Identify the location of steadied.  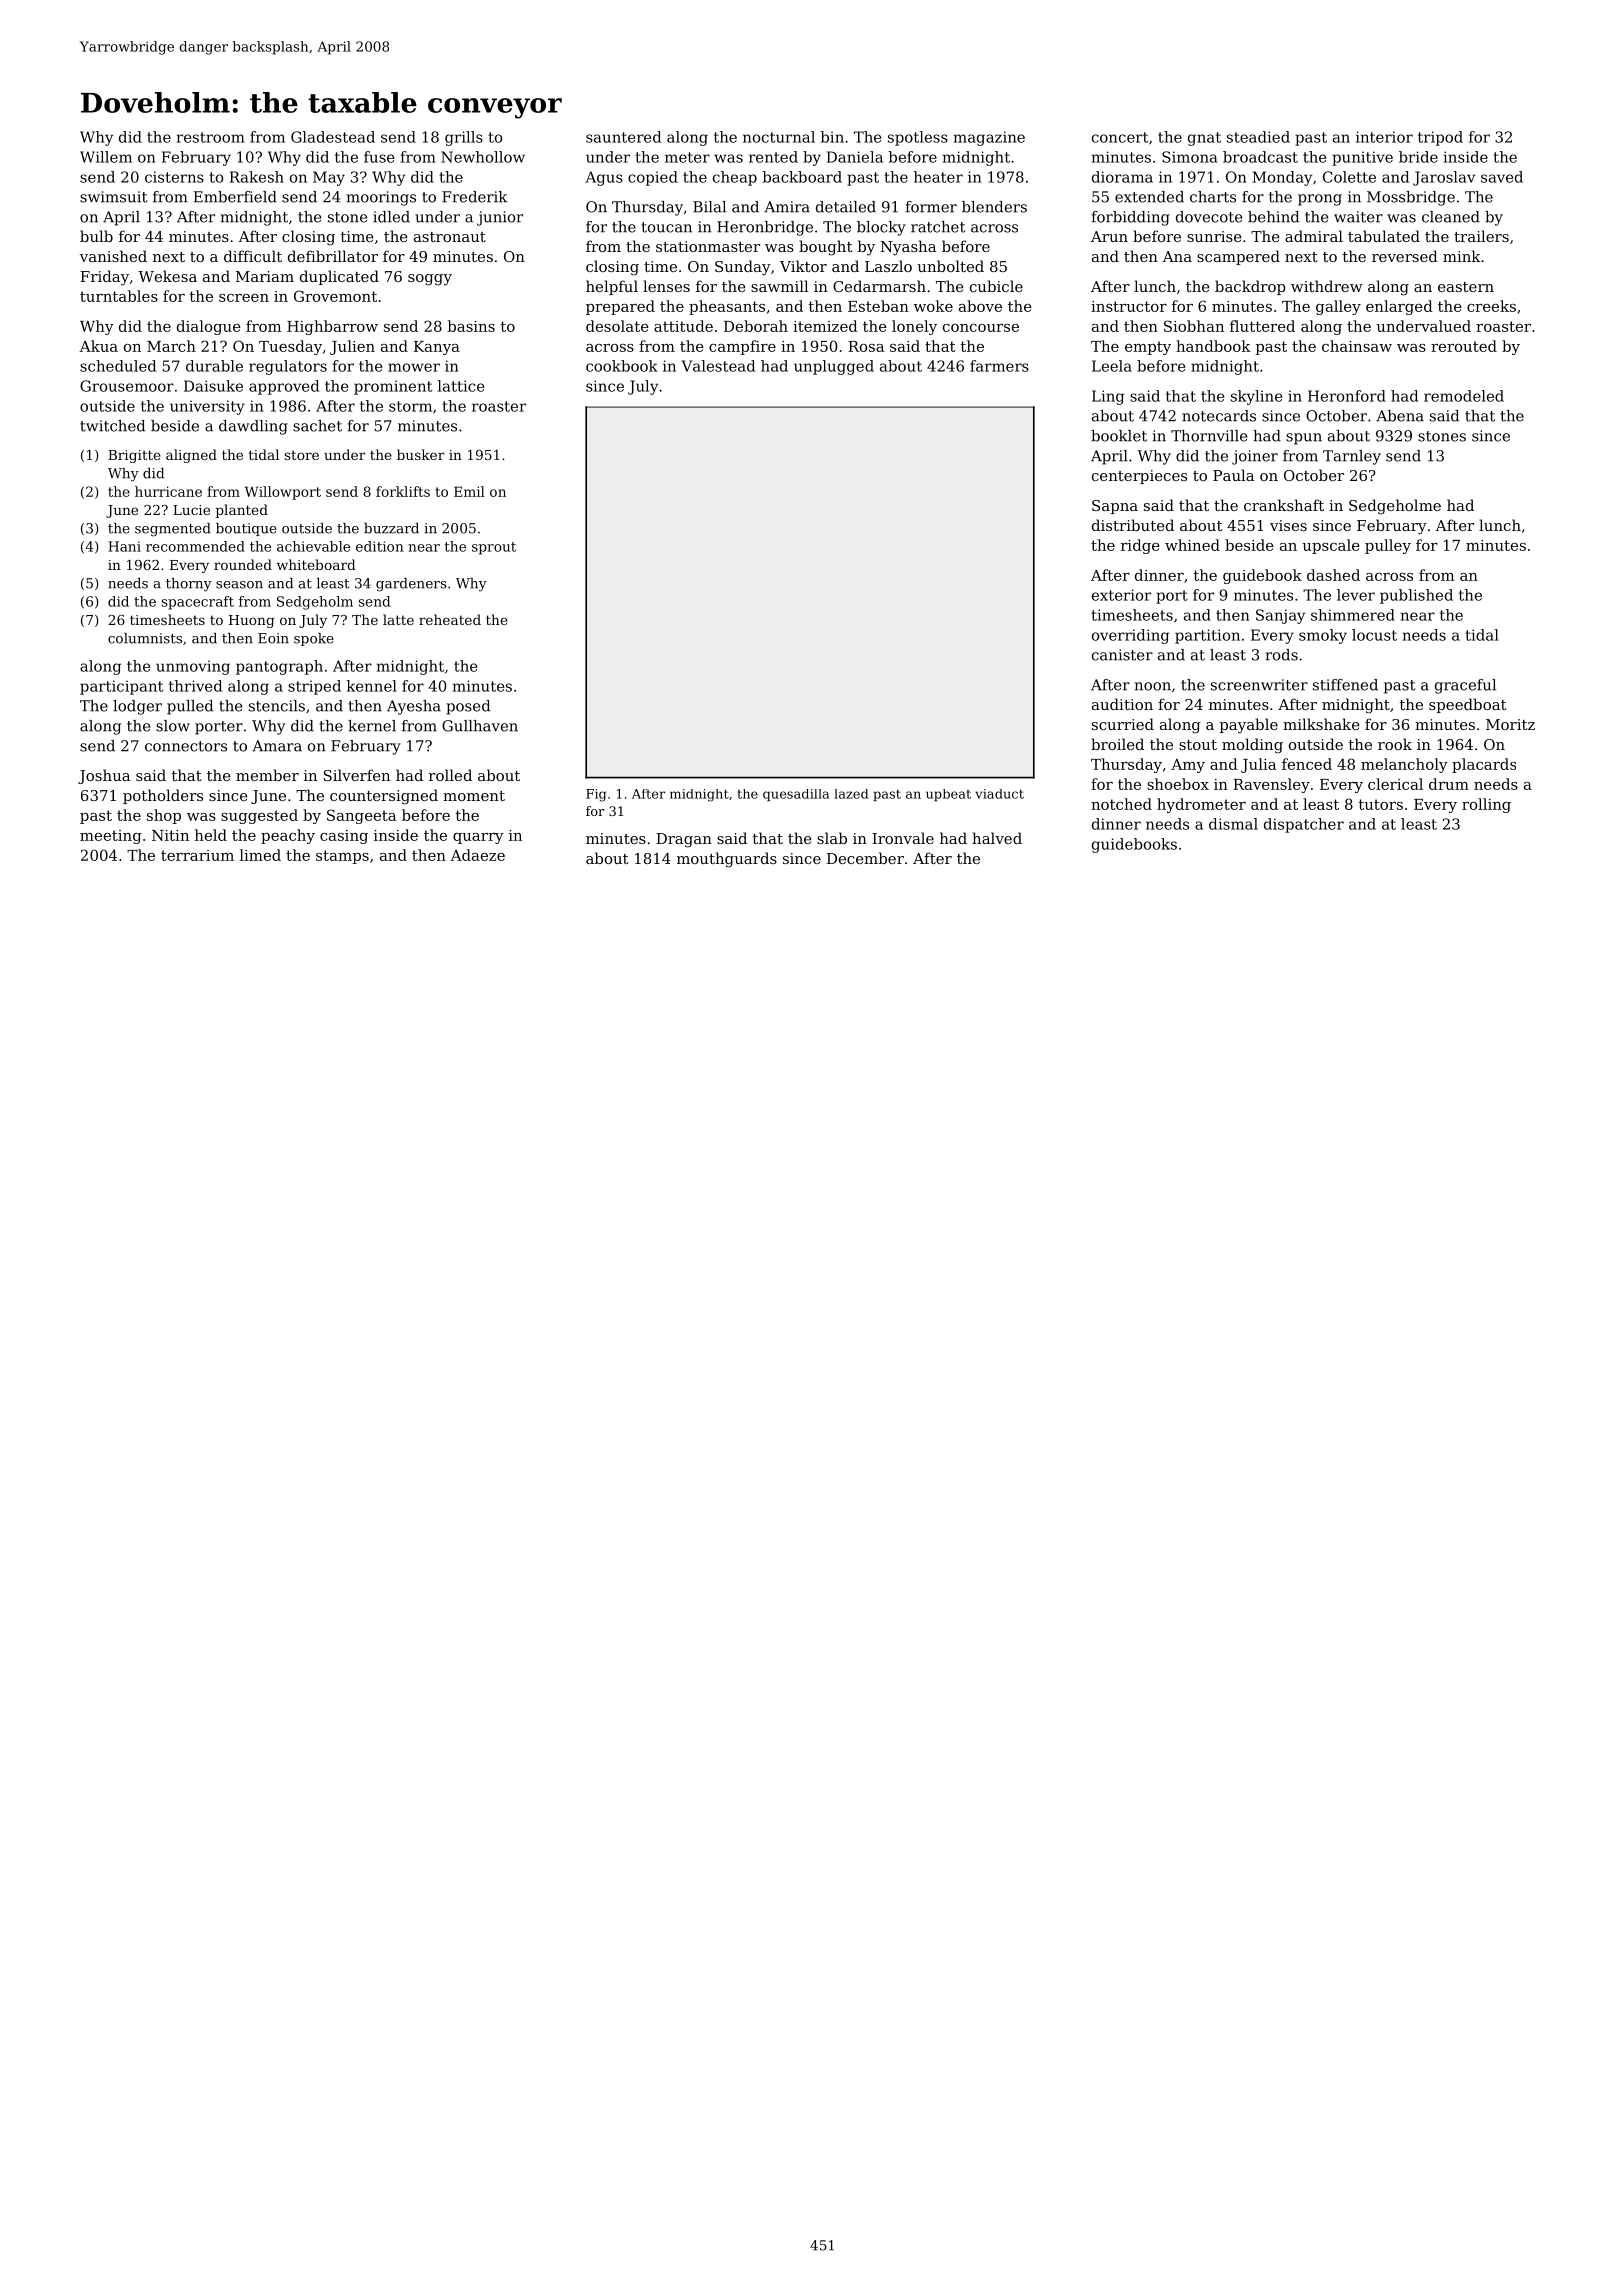
(1258, 137).
